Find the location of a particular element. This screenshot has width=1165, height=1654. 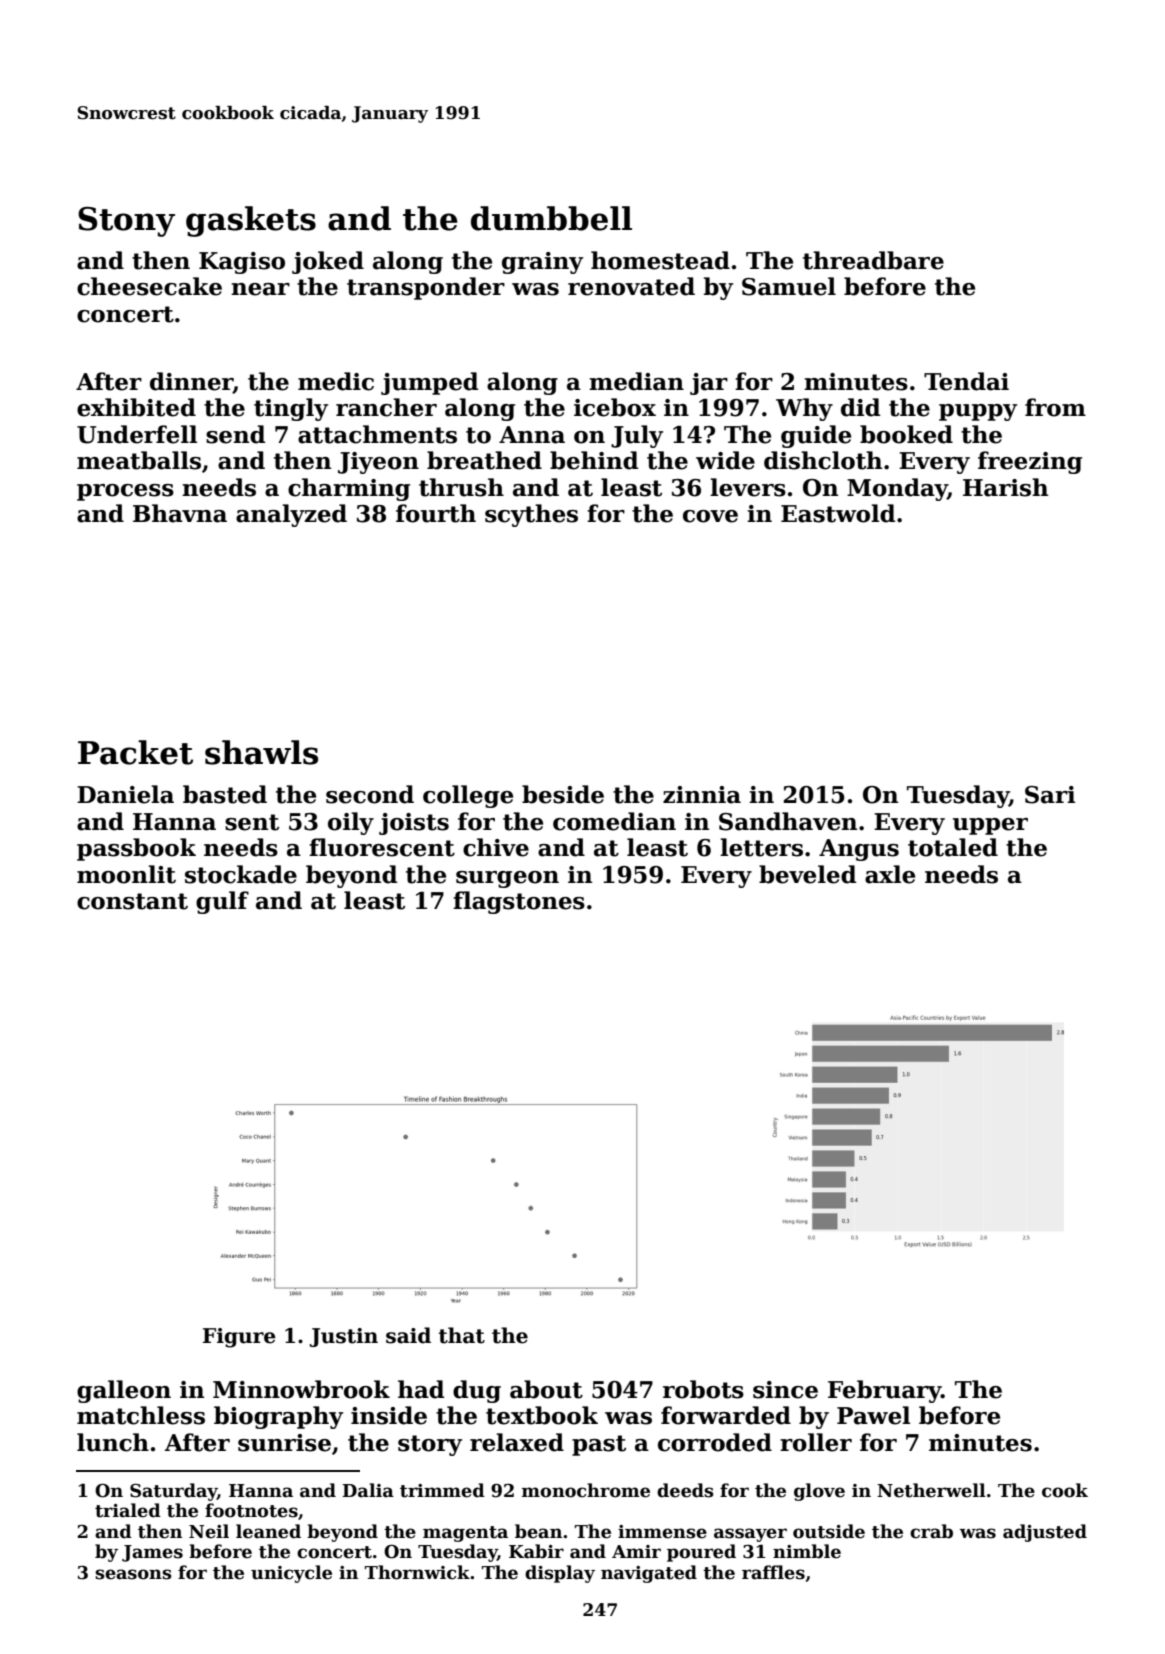

breathed is located at coordinates (484, 460).
